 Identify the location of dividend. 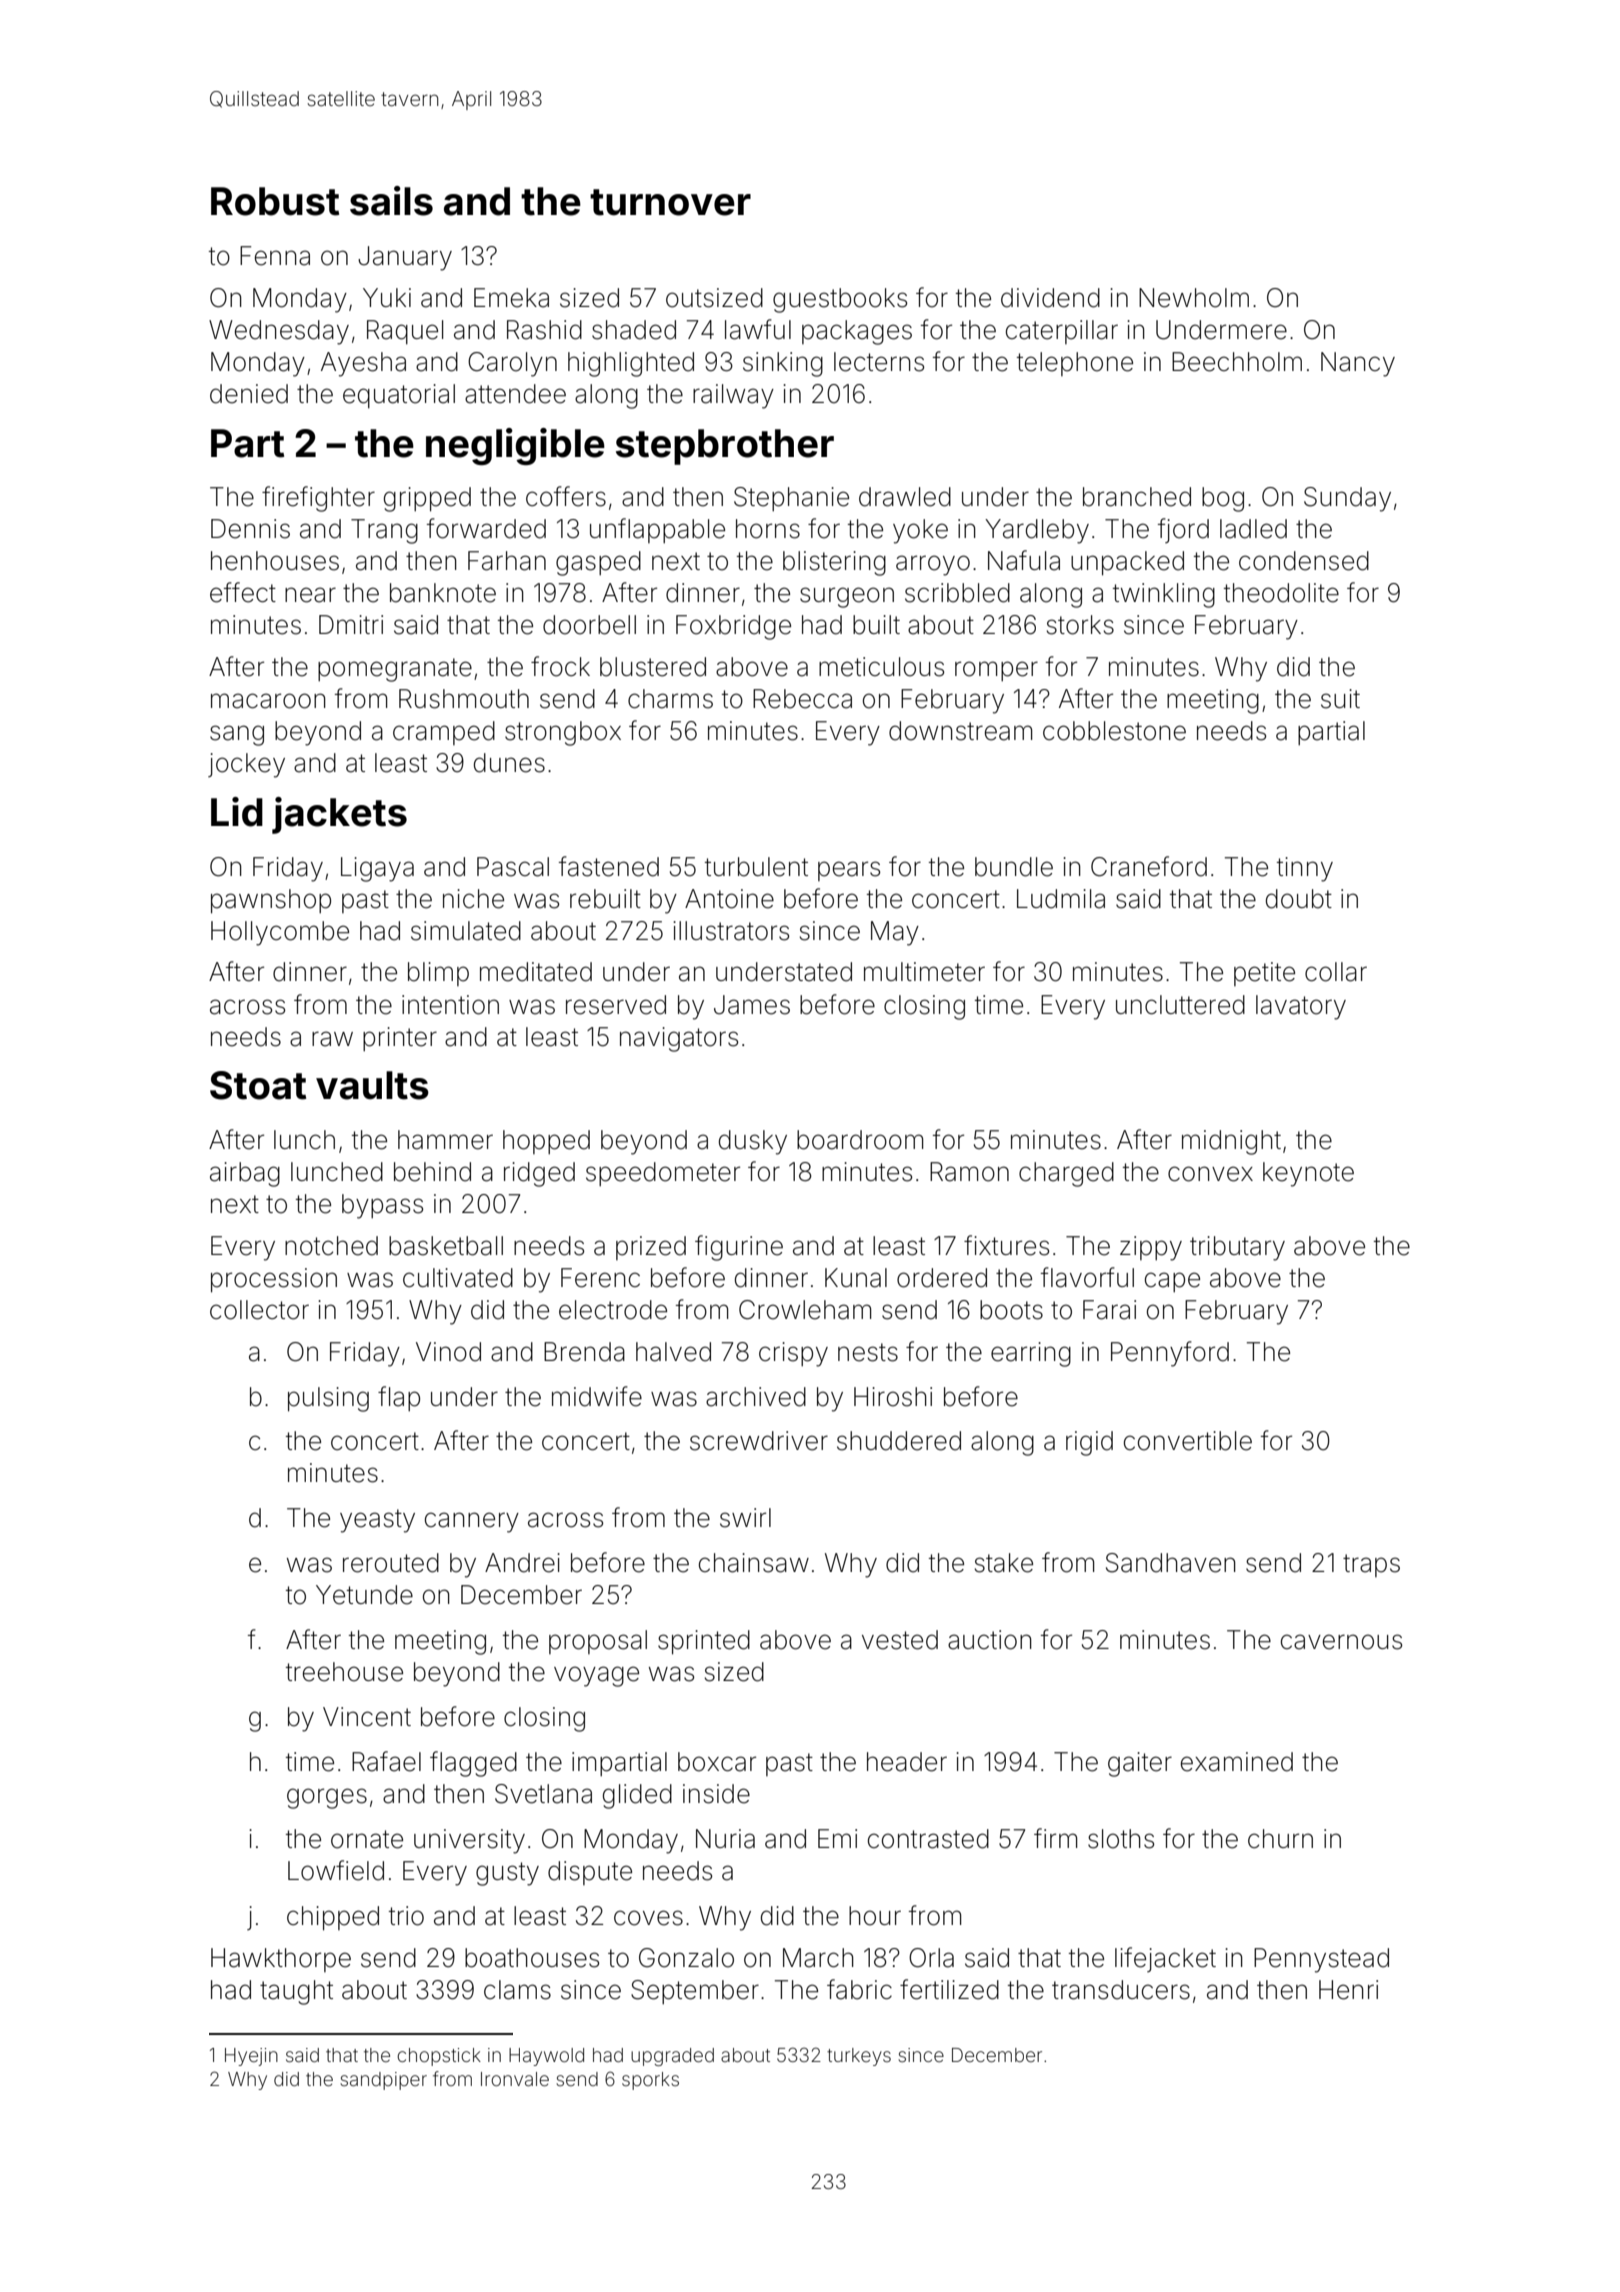
(1050, 298).
